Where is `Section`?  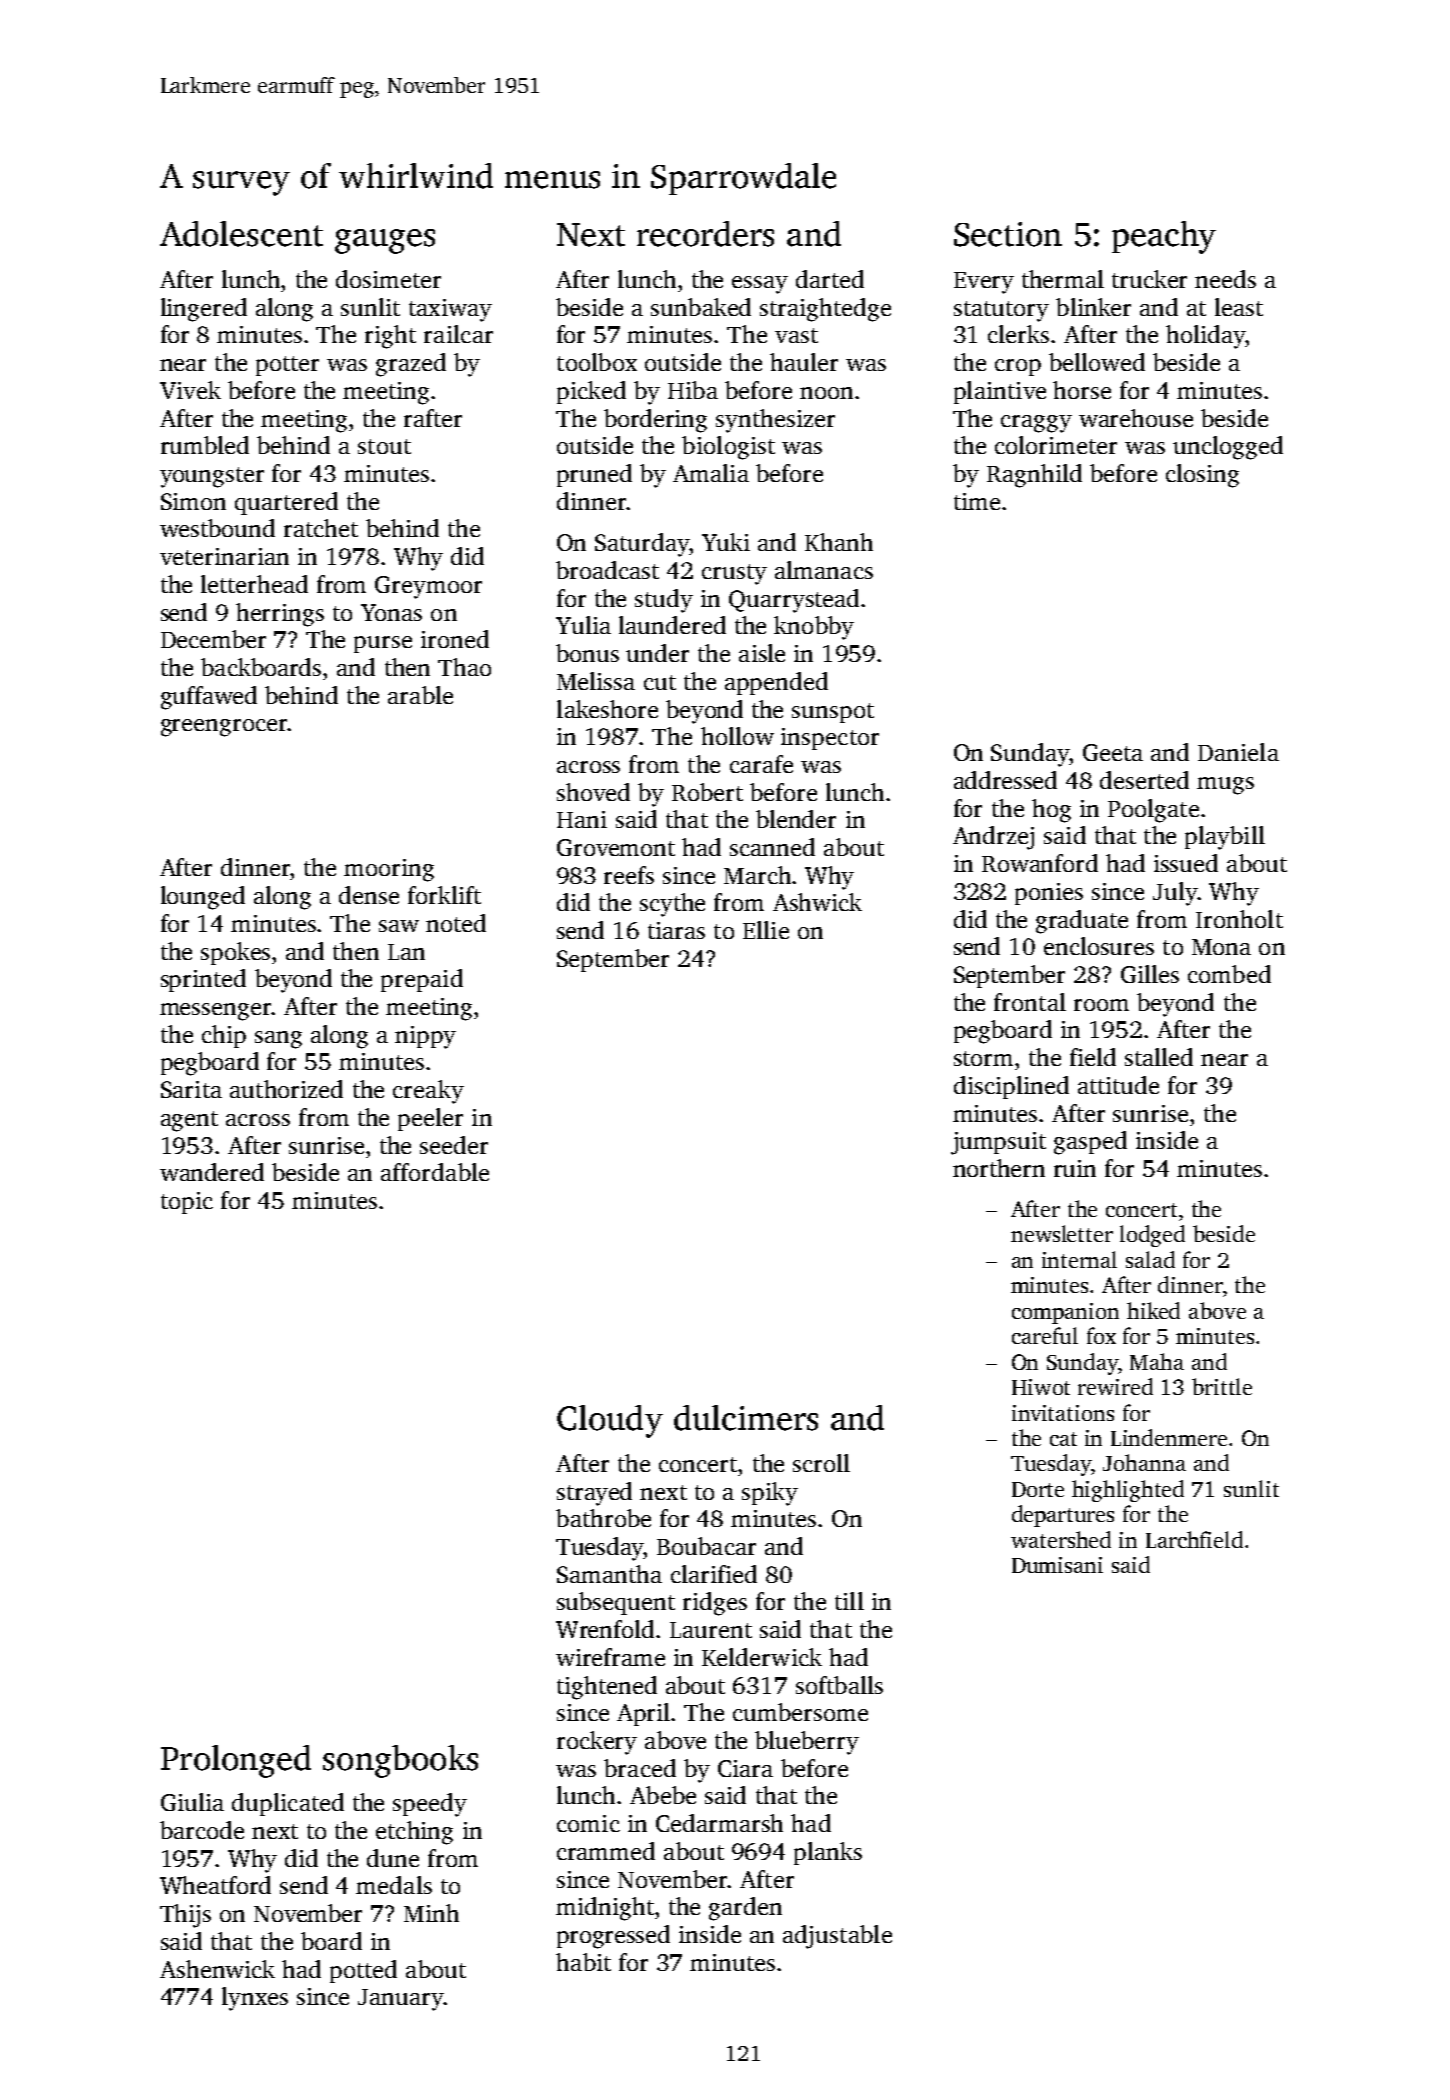 Section is located at coordinates (1008, 234).
